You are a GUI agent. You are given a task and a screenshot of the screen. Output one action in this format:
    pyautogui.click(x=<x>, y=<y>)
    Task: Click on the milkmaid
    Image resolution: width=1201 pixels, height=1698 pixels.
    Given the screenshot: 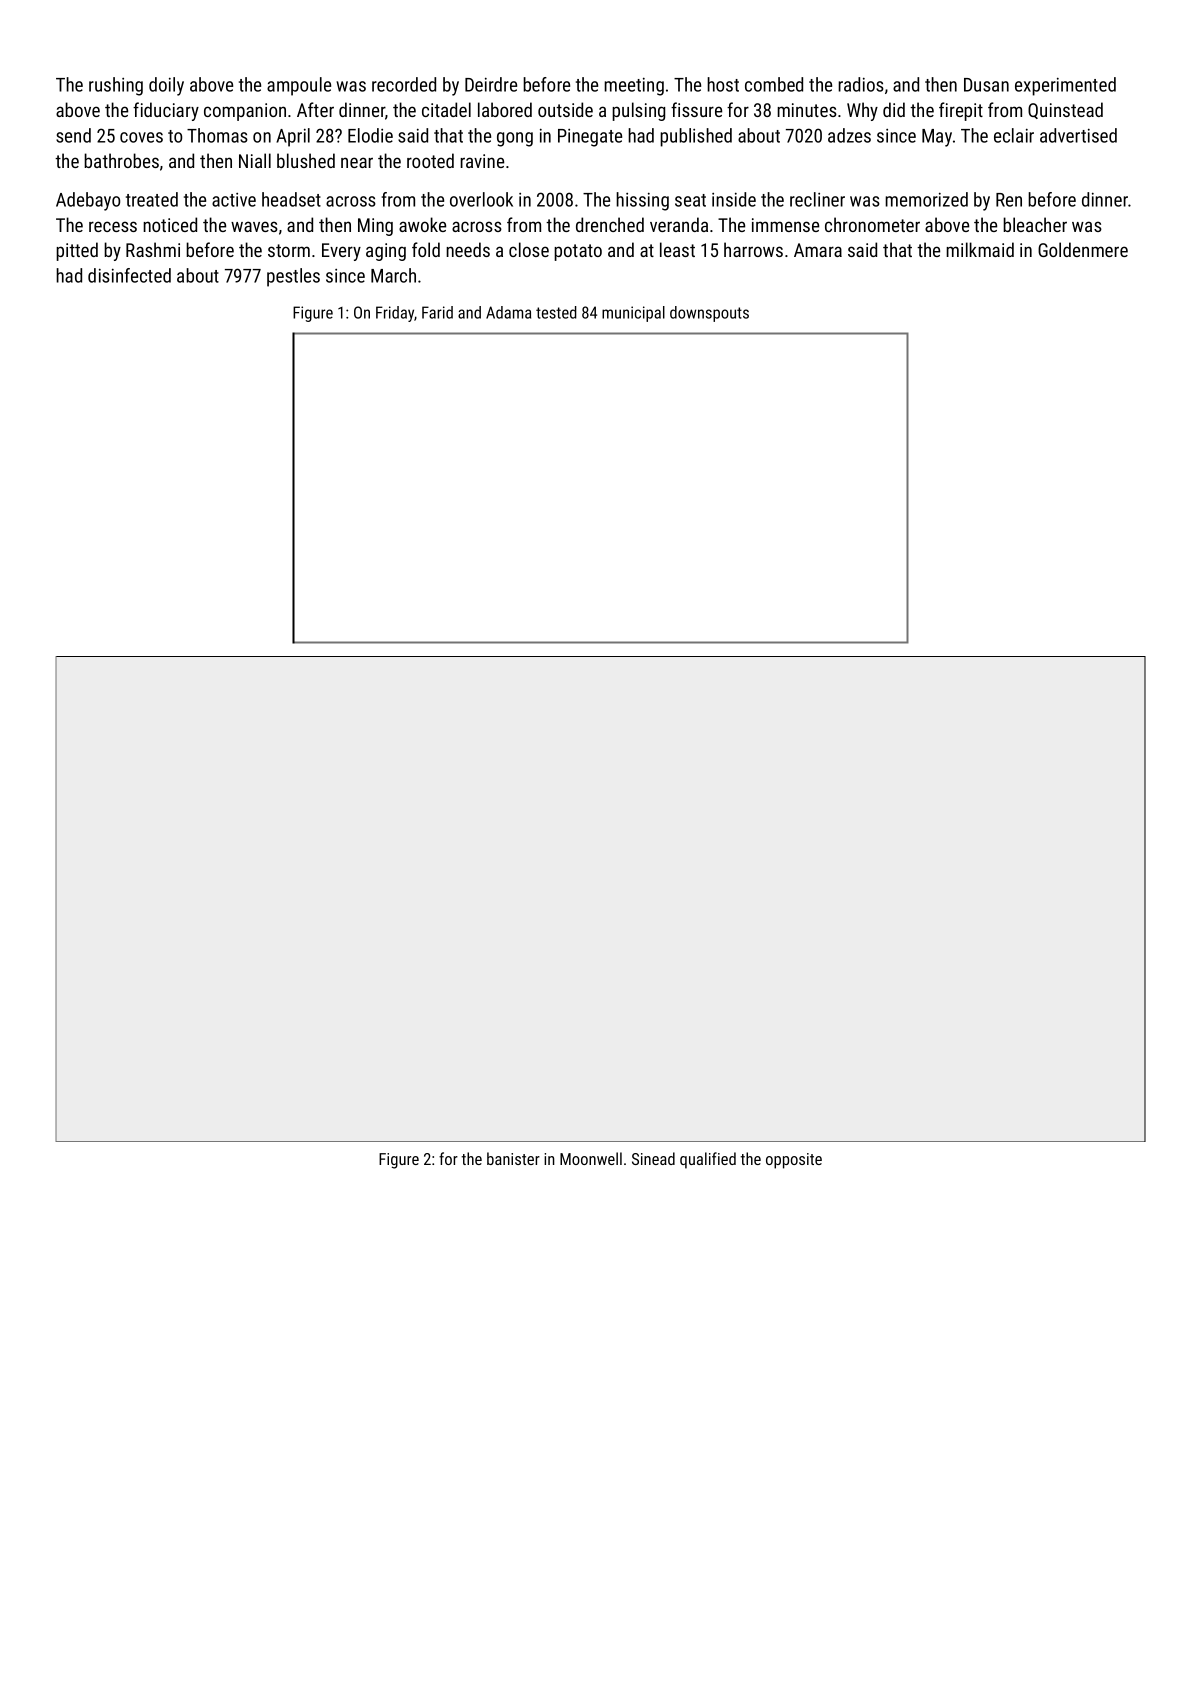 What is the action you would take?
    pyautogui.click(x=980, y=249)
